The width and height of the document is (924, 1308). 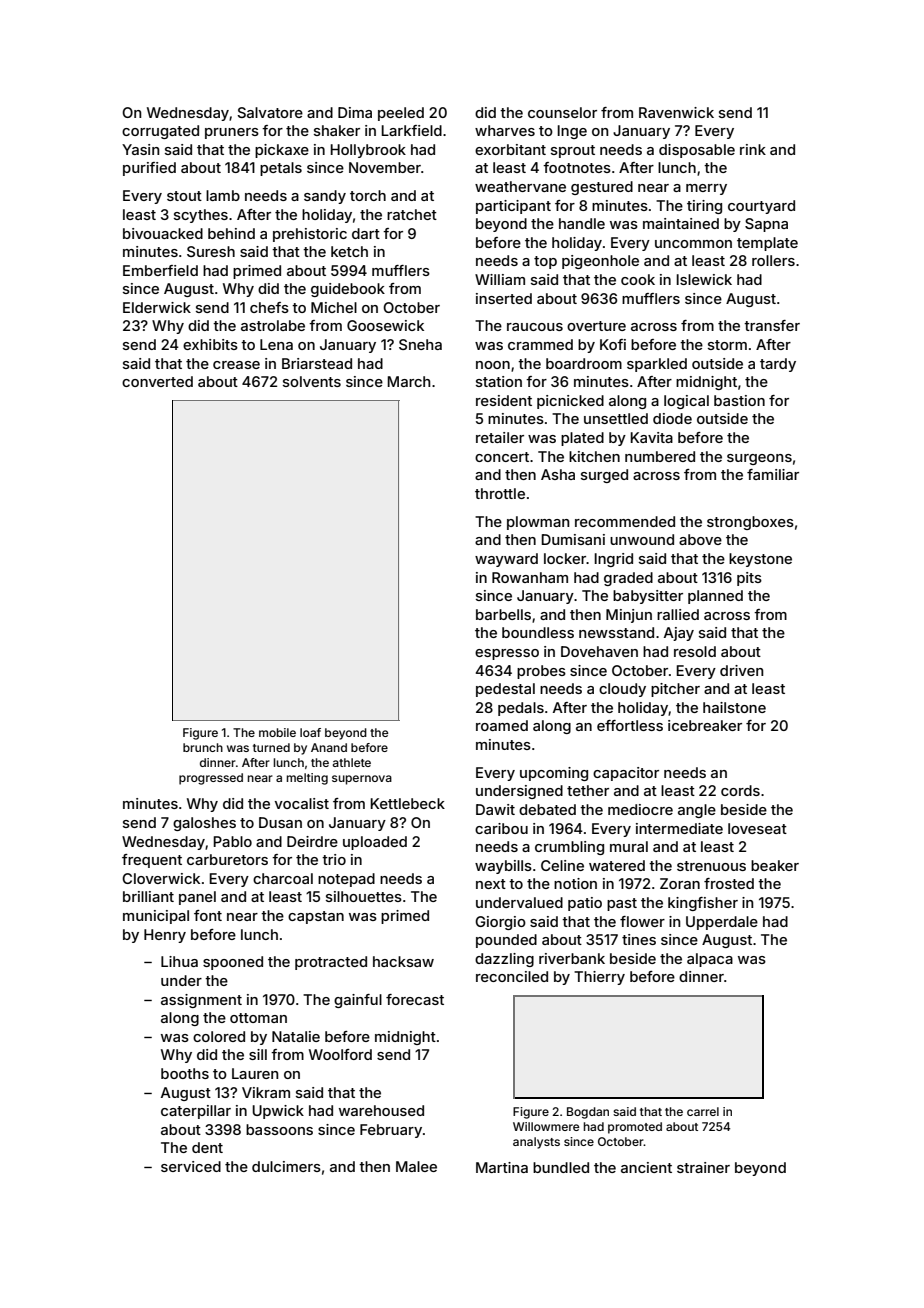 What do you see at coordinates (629, 846) in the document?
I see `mural` at bounding box center [629, 846].
